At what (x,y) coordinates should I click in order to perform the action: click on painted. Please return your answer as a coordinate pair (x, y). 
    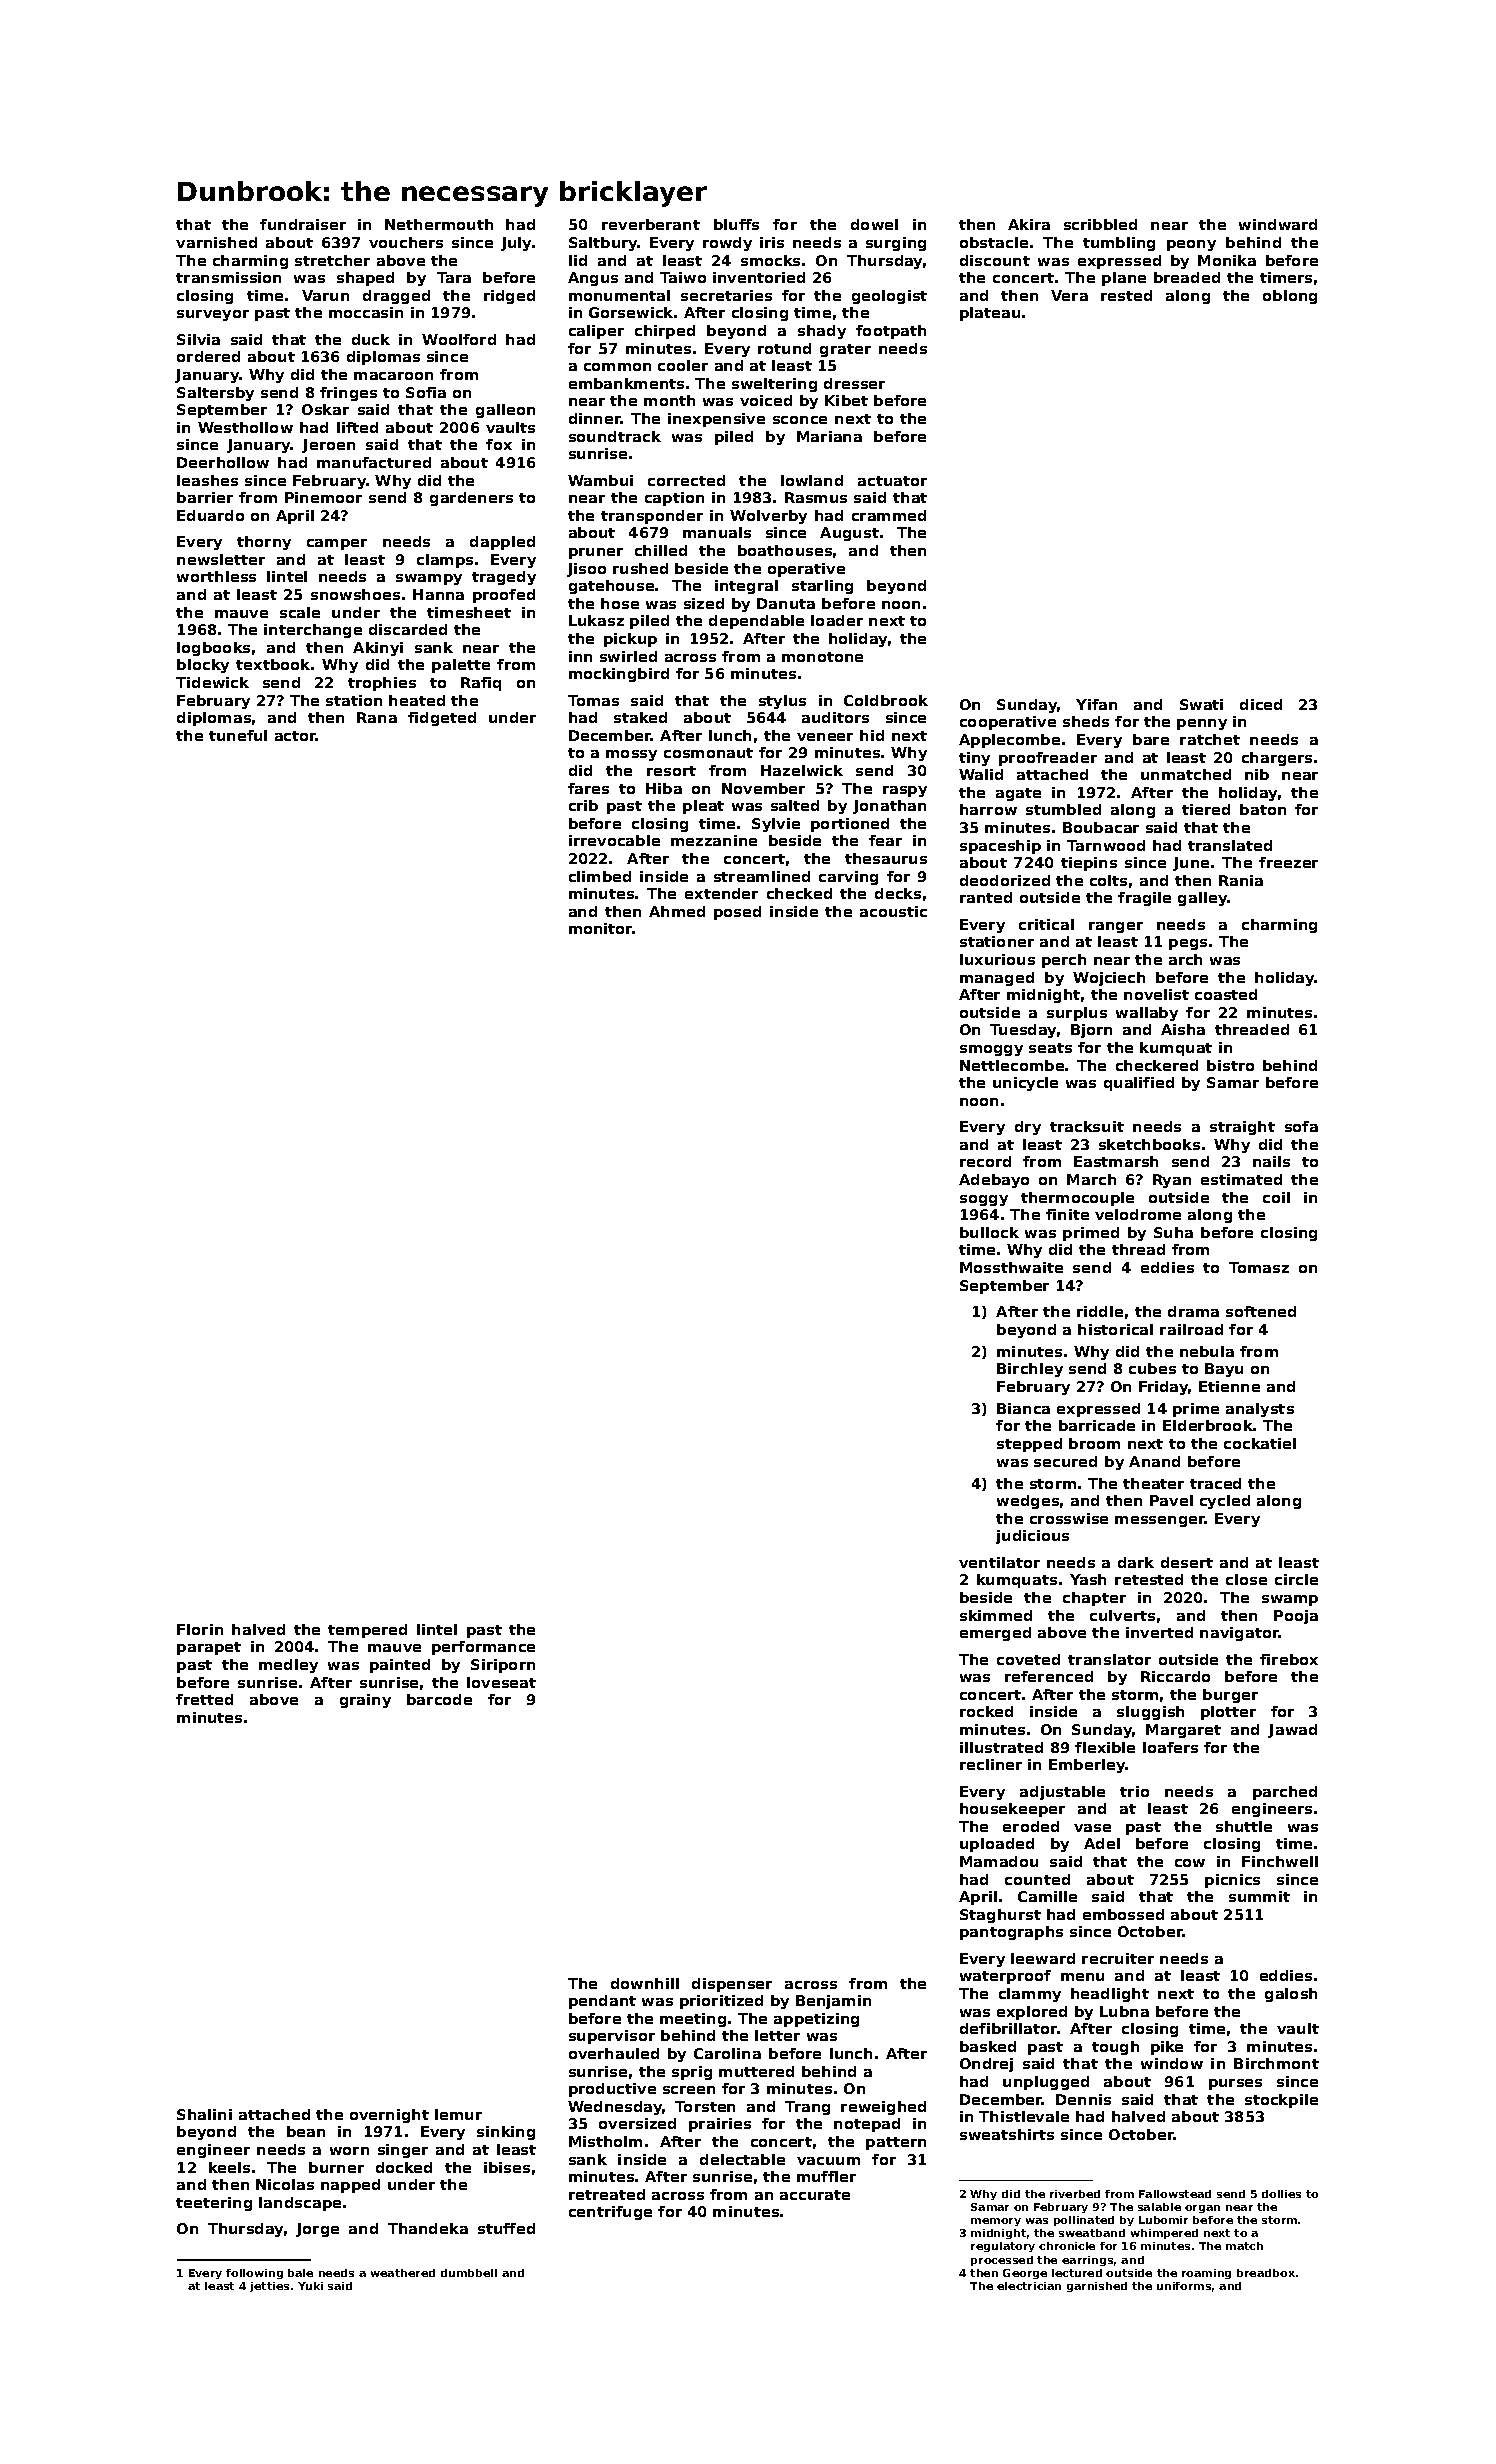
    Looking at the image, I should click on (400, 1666).
